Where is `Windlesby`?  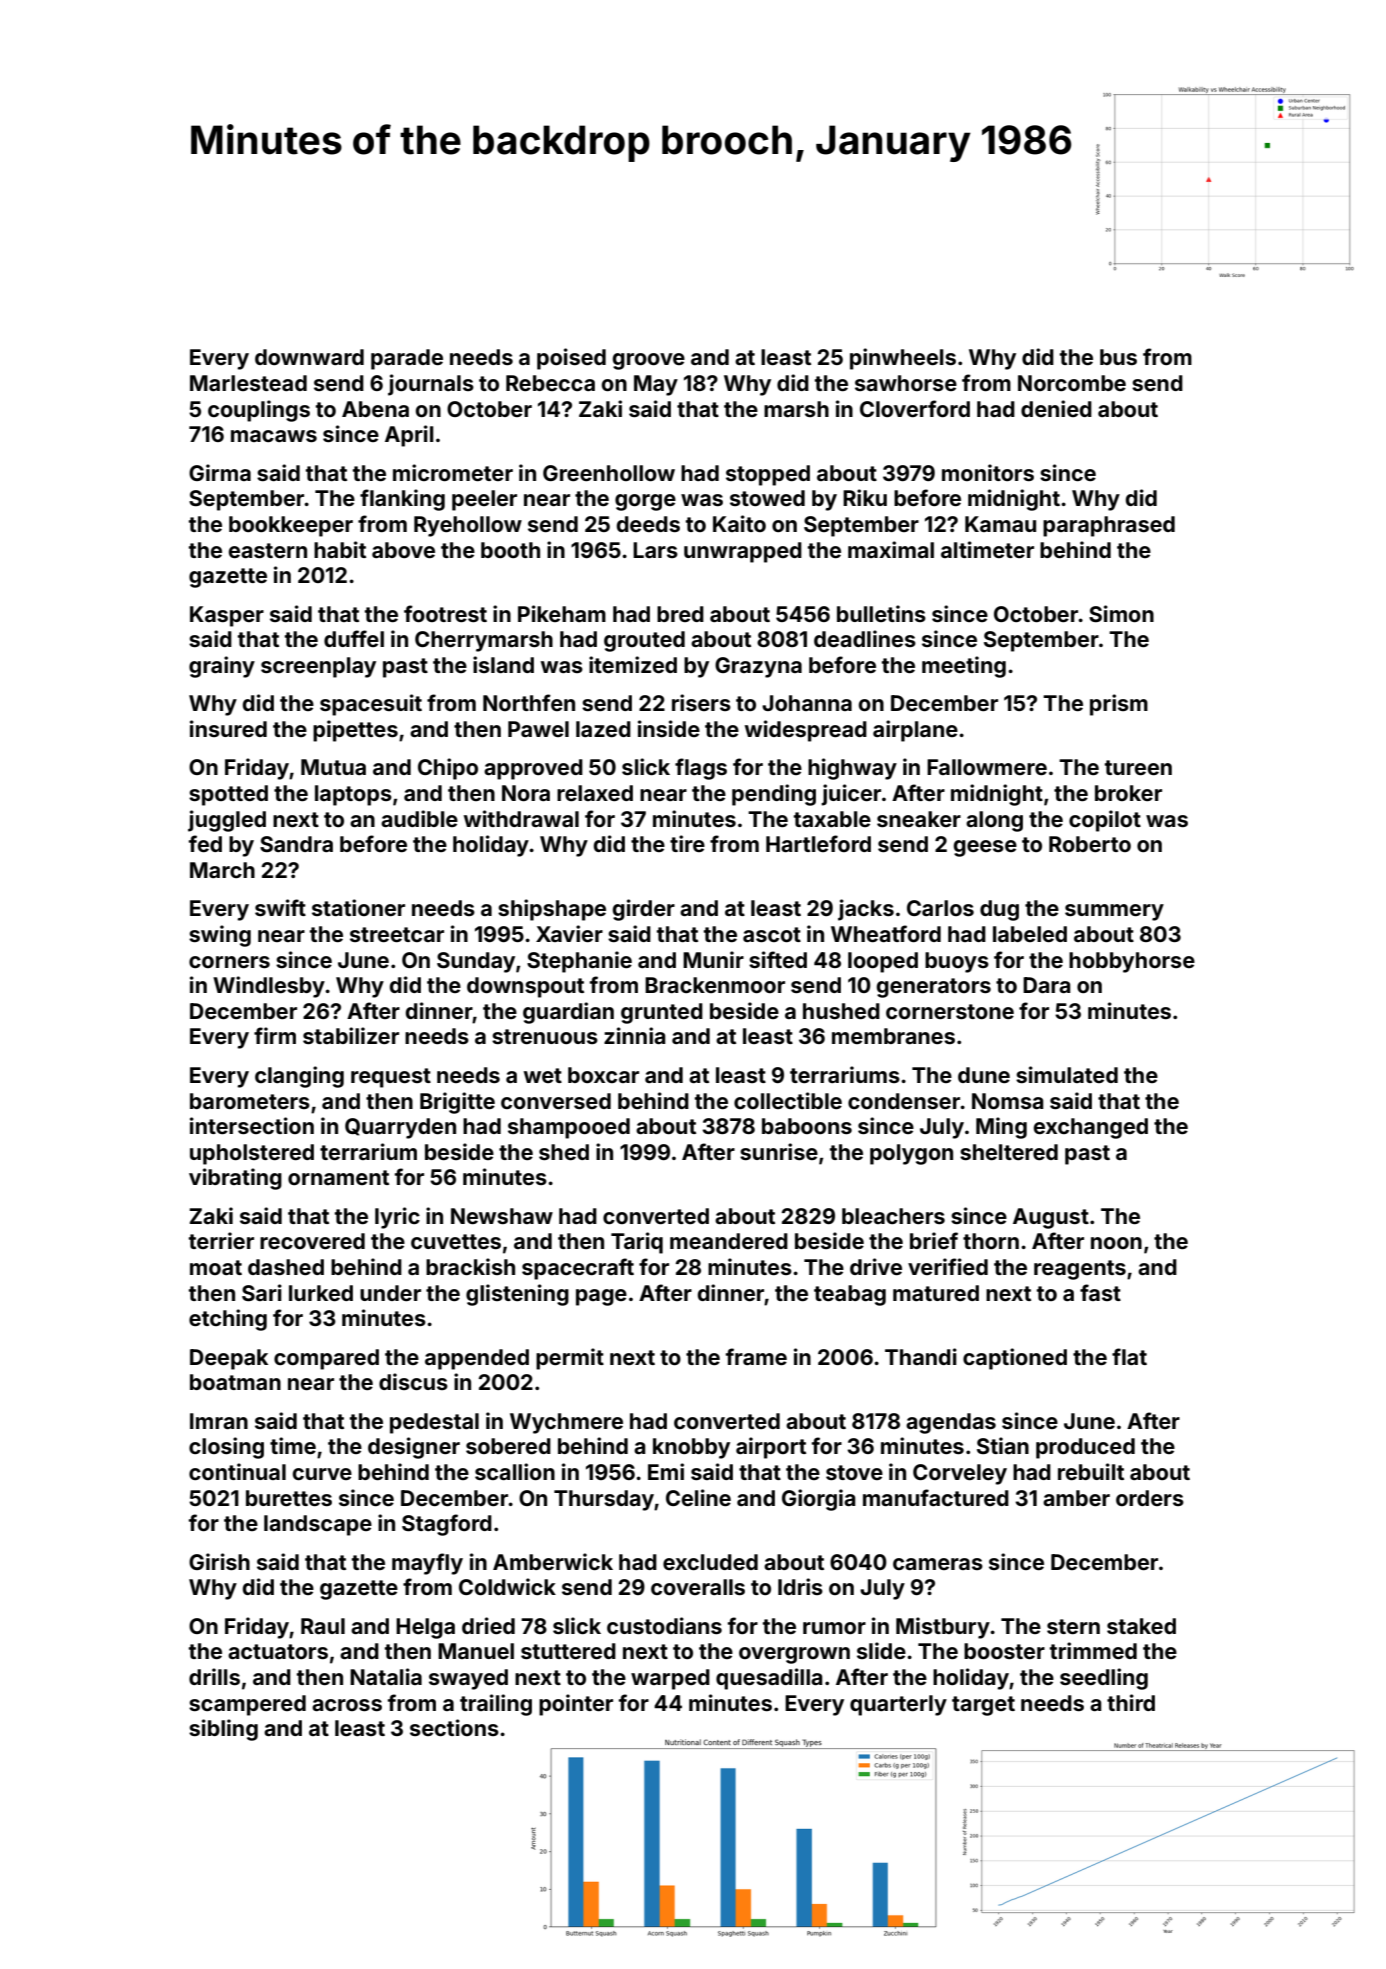
Windlesby is located at coordinates (269, 987).
